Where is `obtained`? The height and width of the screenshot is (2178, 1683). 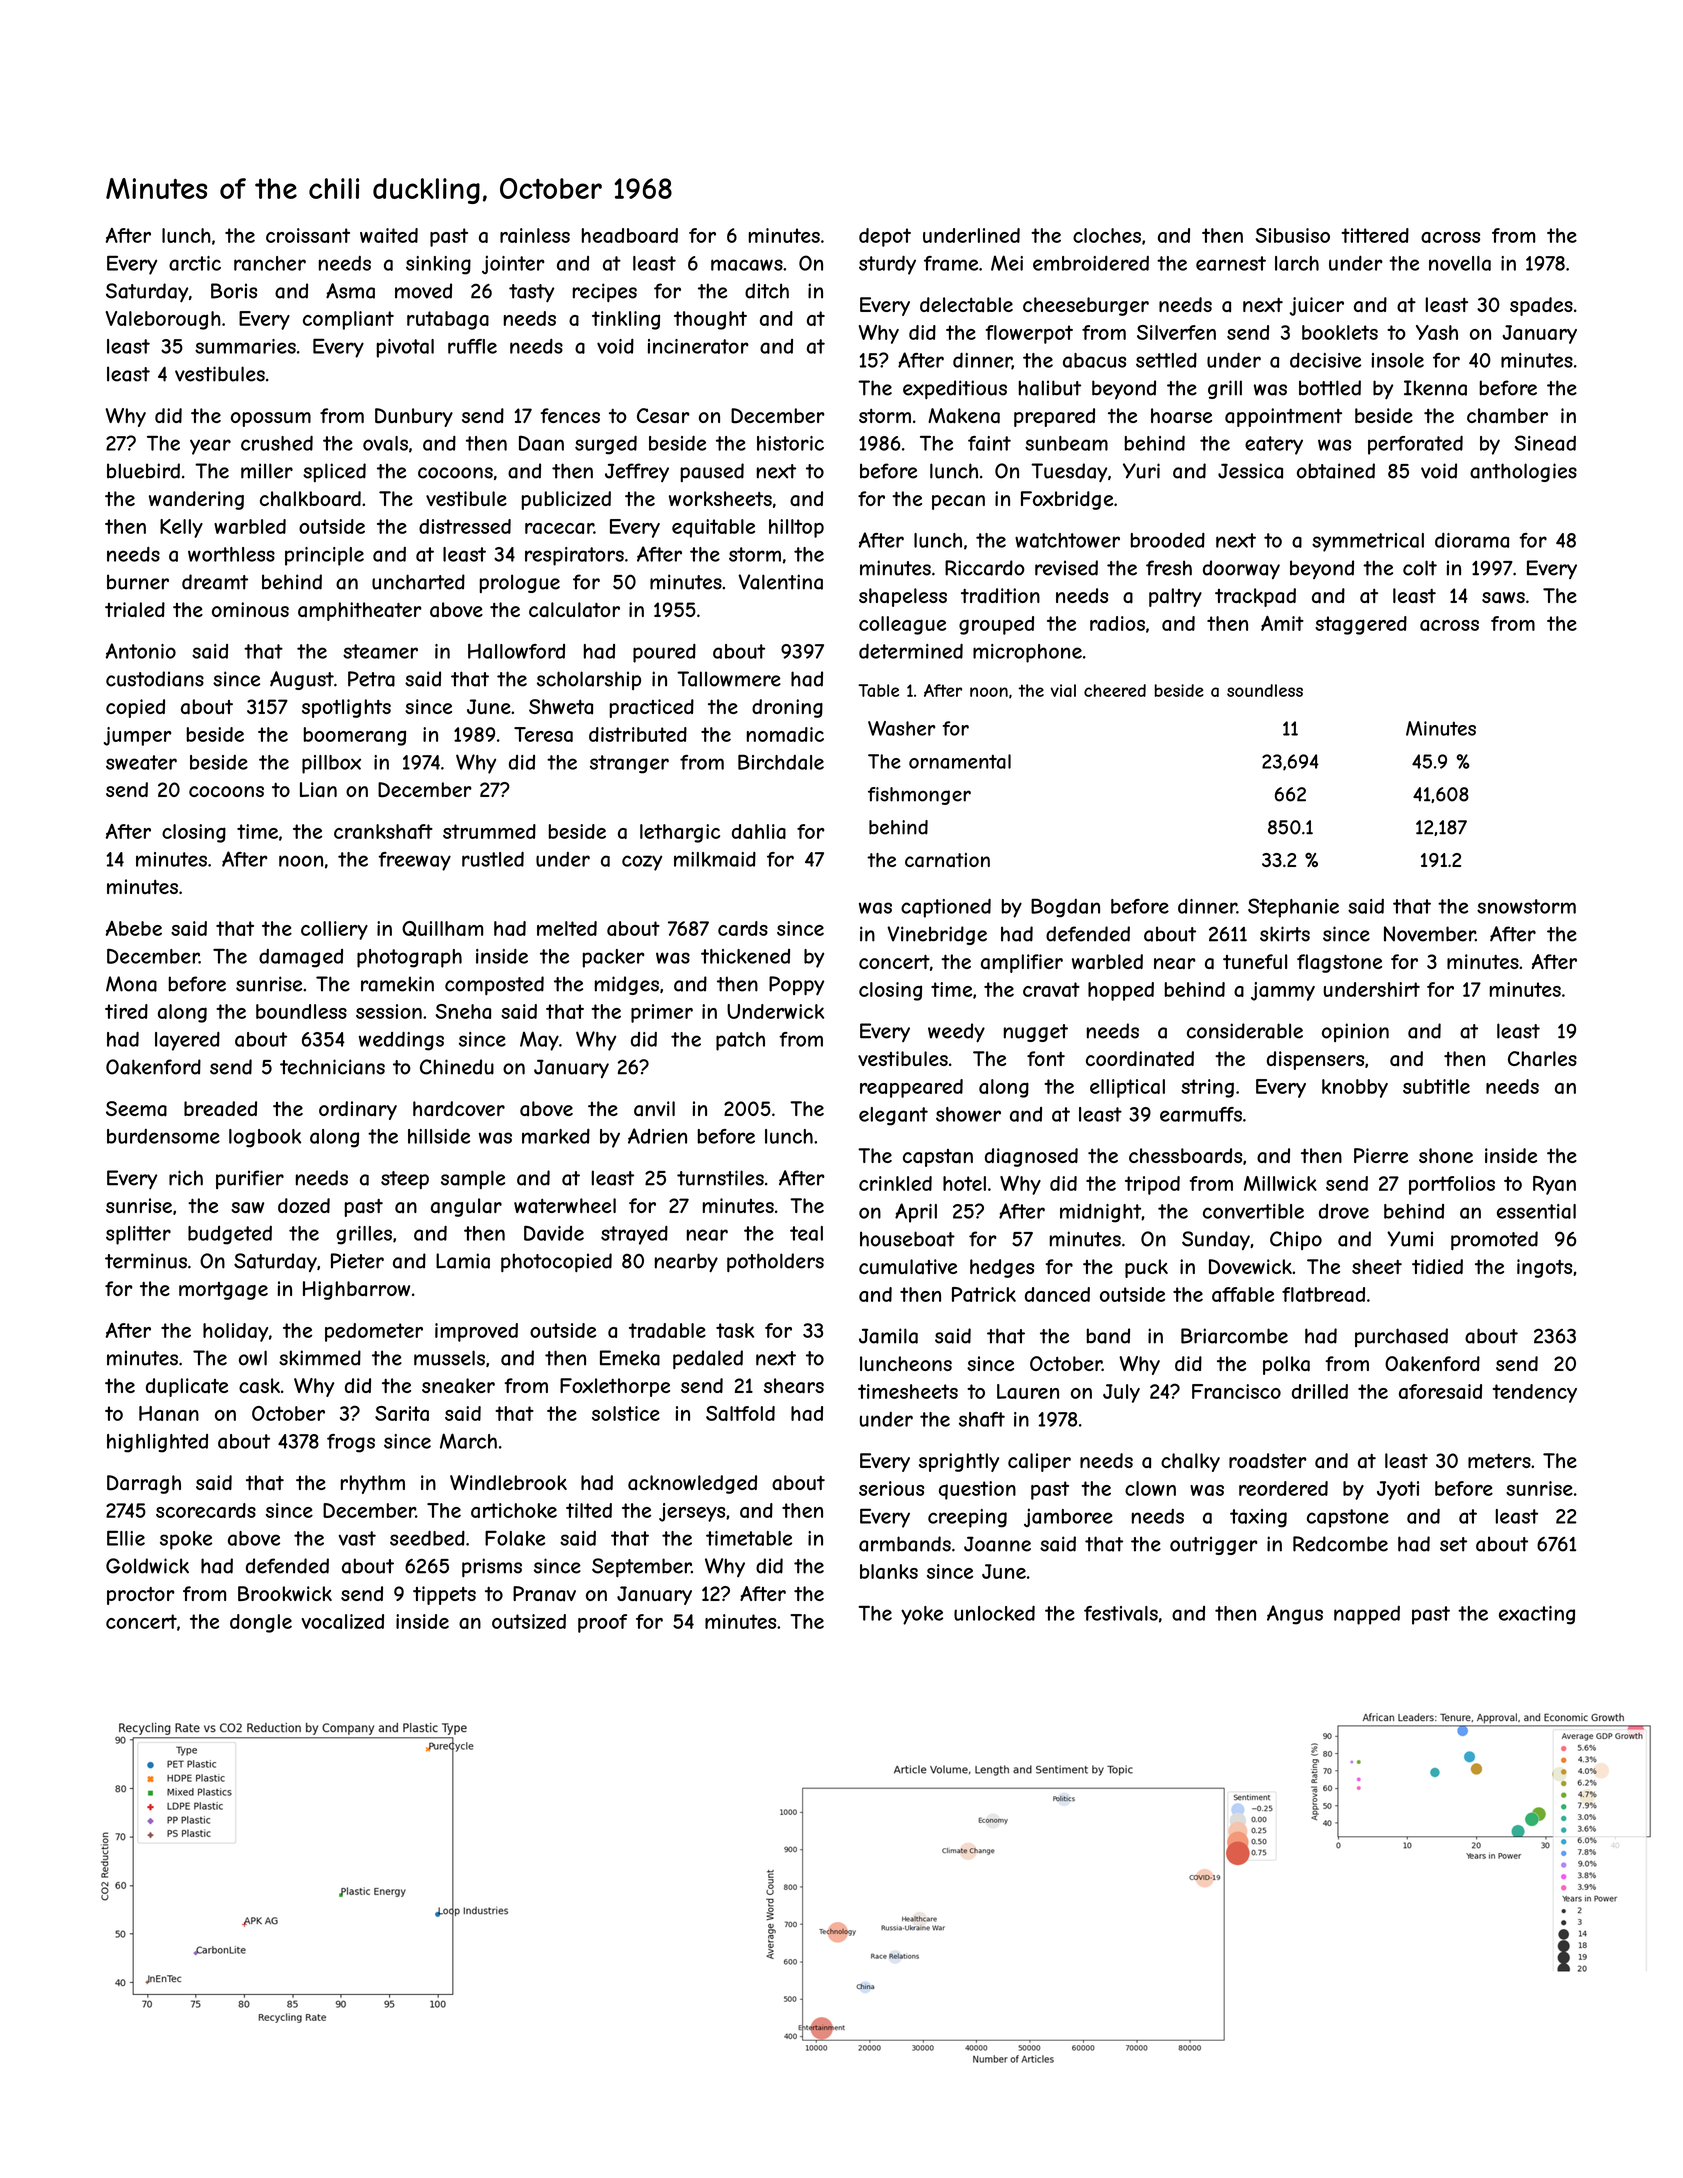
obtained is located at coordinates (1336, 471).
